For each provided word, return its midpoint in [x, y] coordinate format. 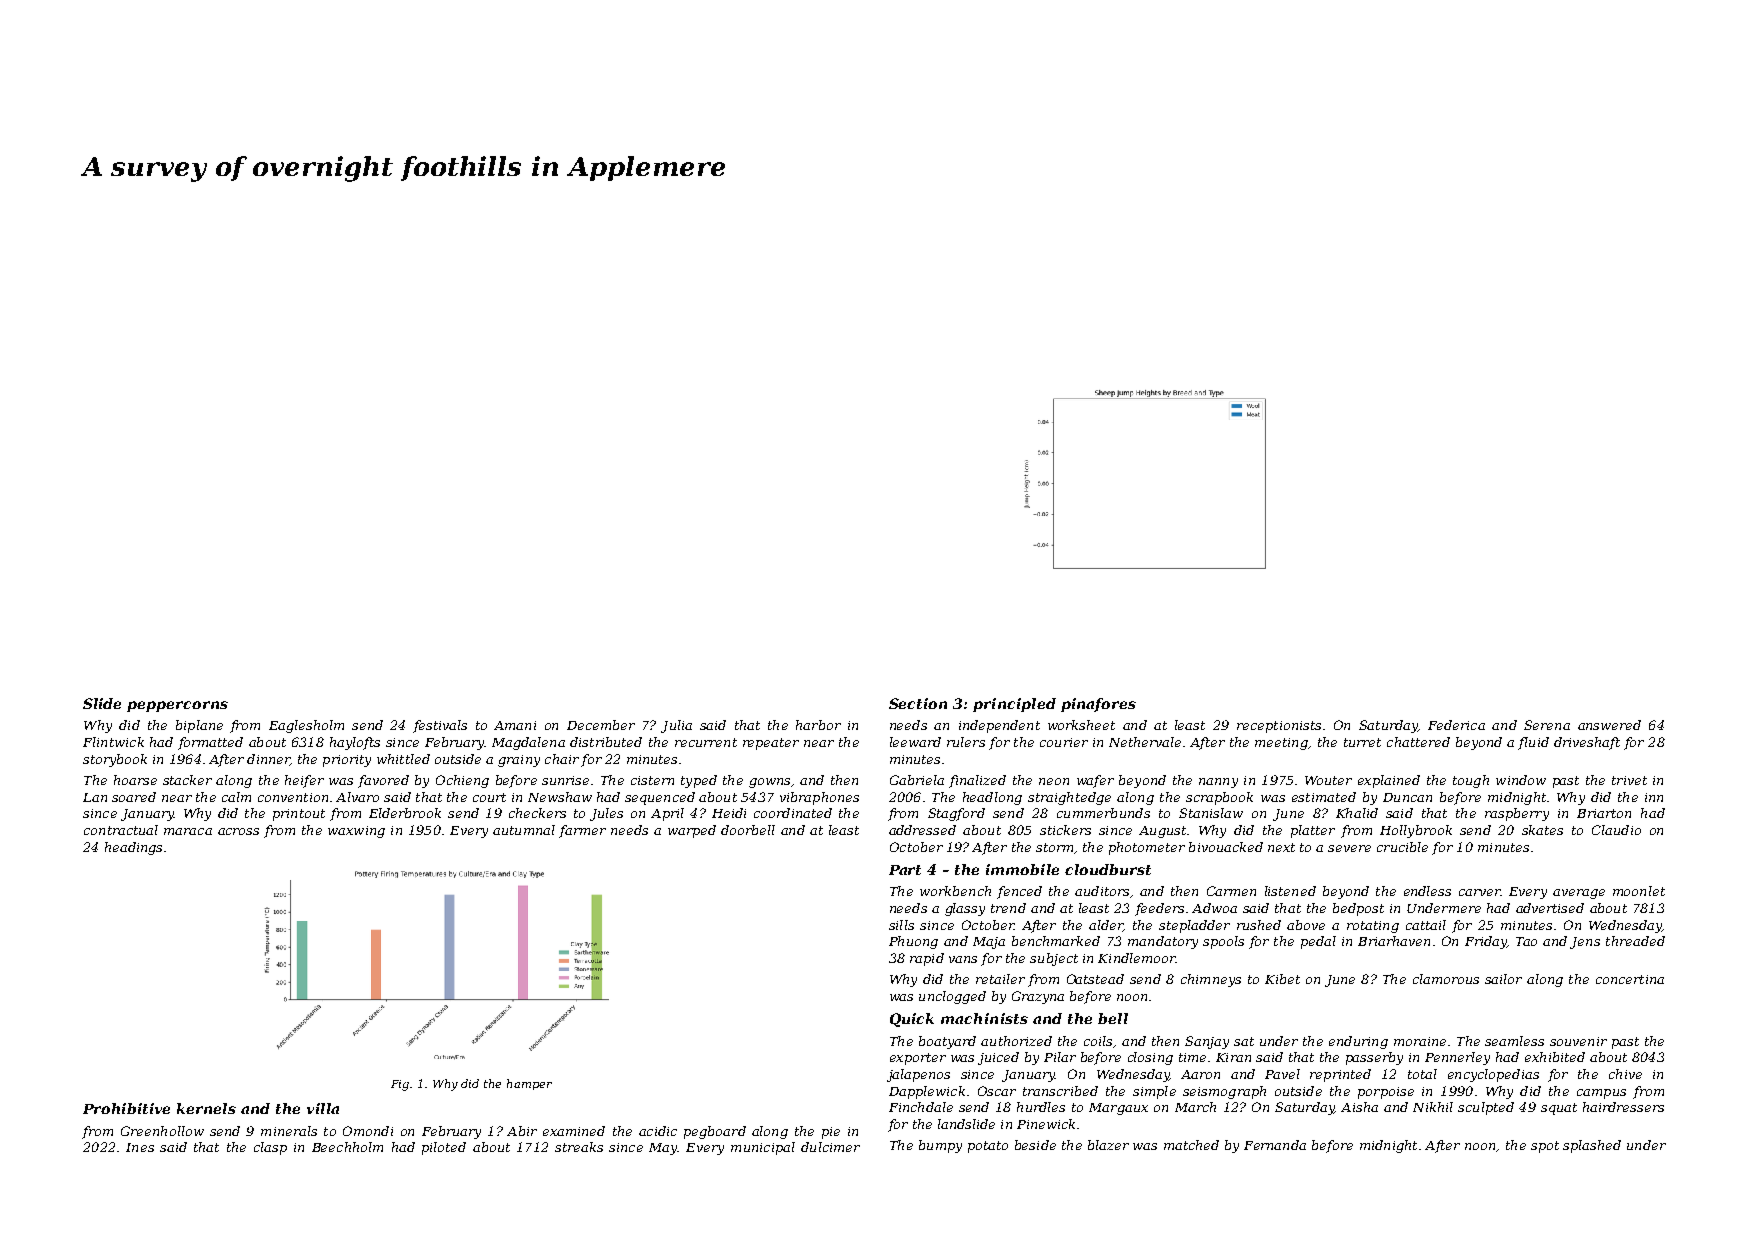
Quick [912, 1020]
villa [323, 1108]
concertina [1630, 979]
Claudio [1616, 830]
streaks [579, 1147]
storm [1054, 847]
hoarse [135, 780]
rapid [927, 959]
